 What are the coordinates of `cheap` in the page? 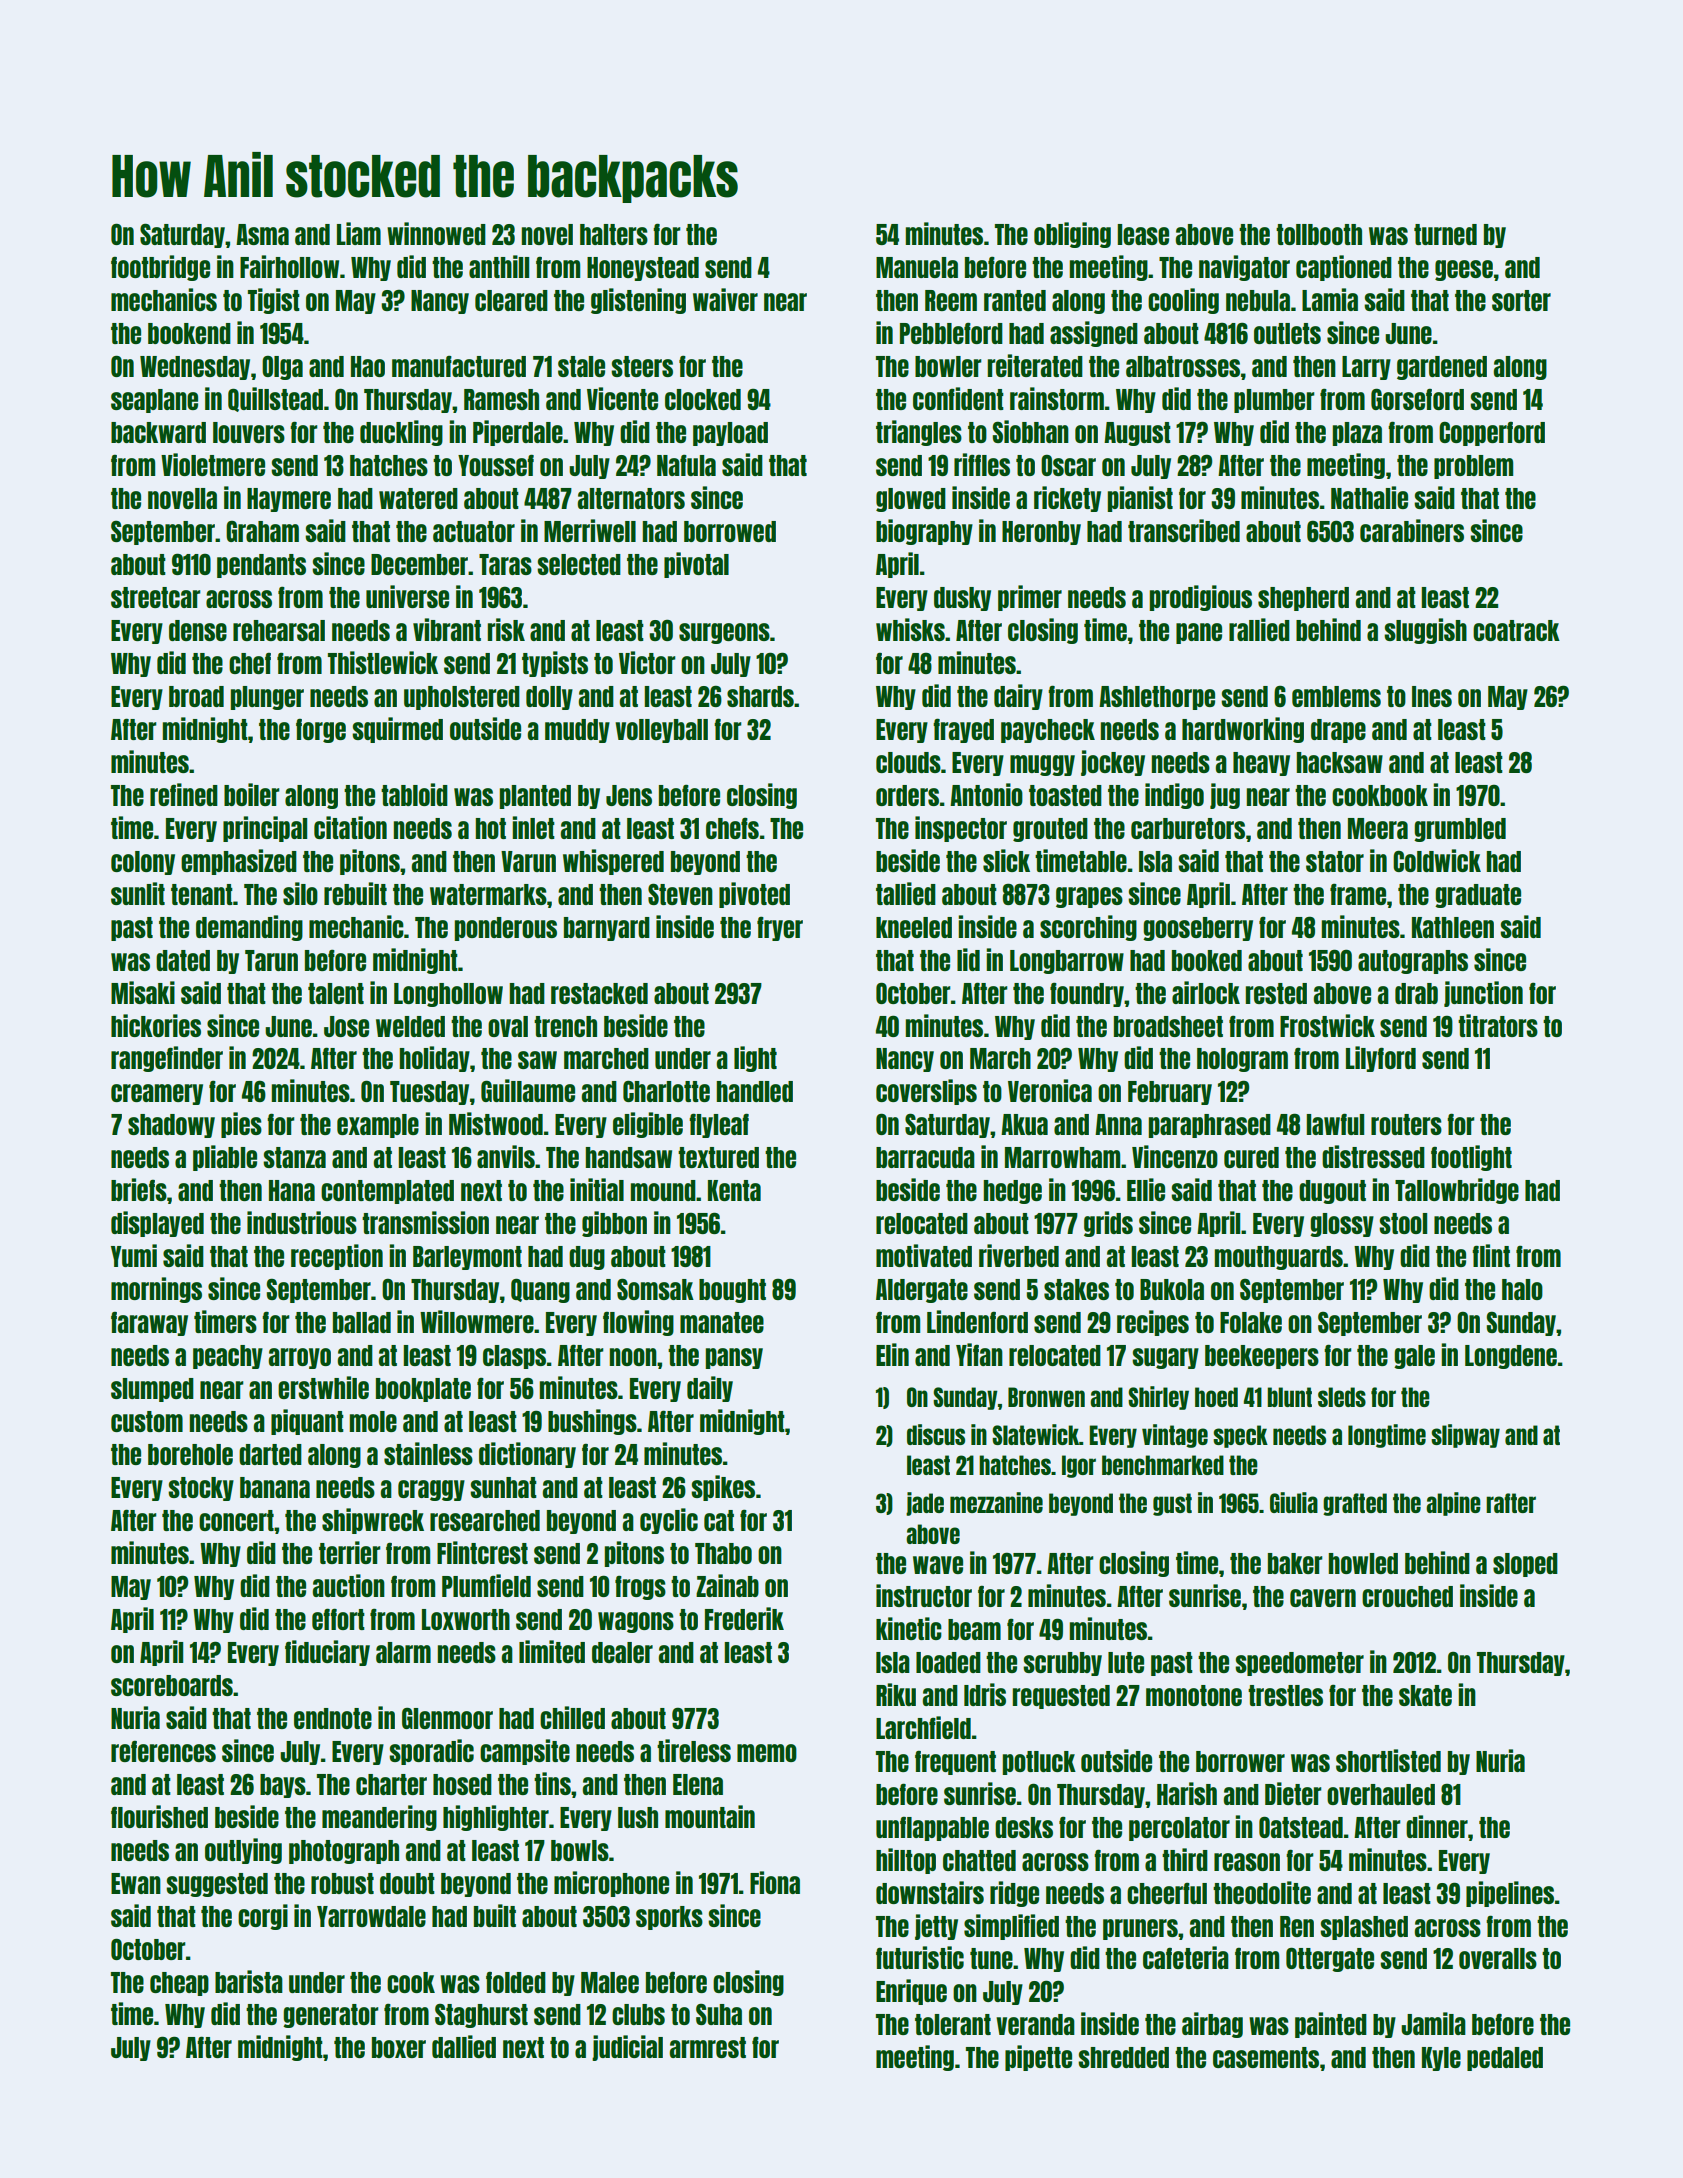 It's located at (179, 1984).
